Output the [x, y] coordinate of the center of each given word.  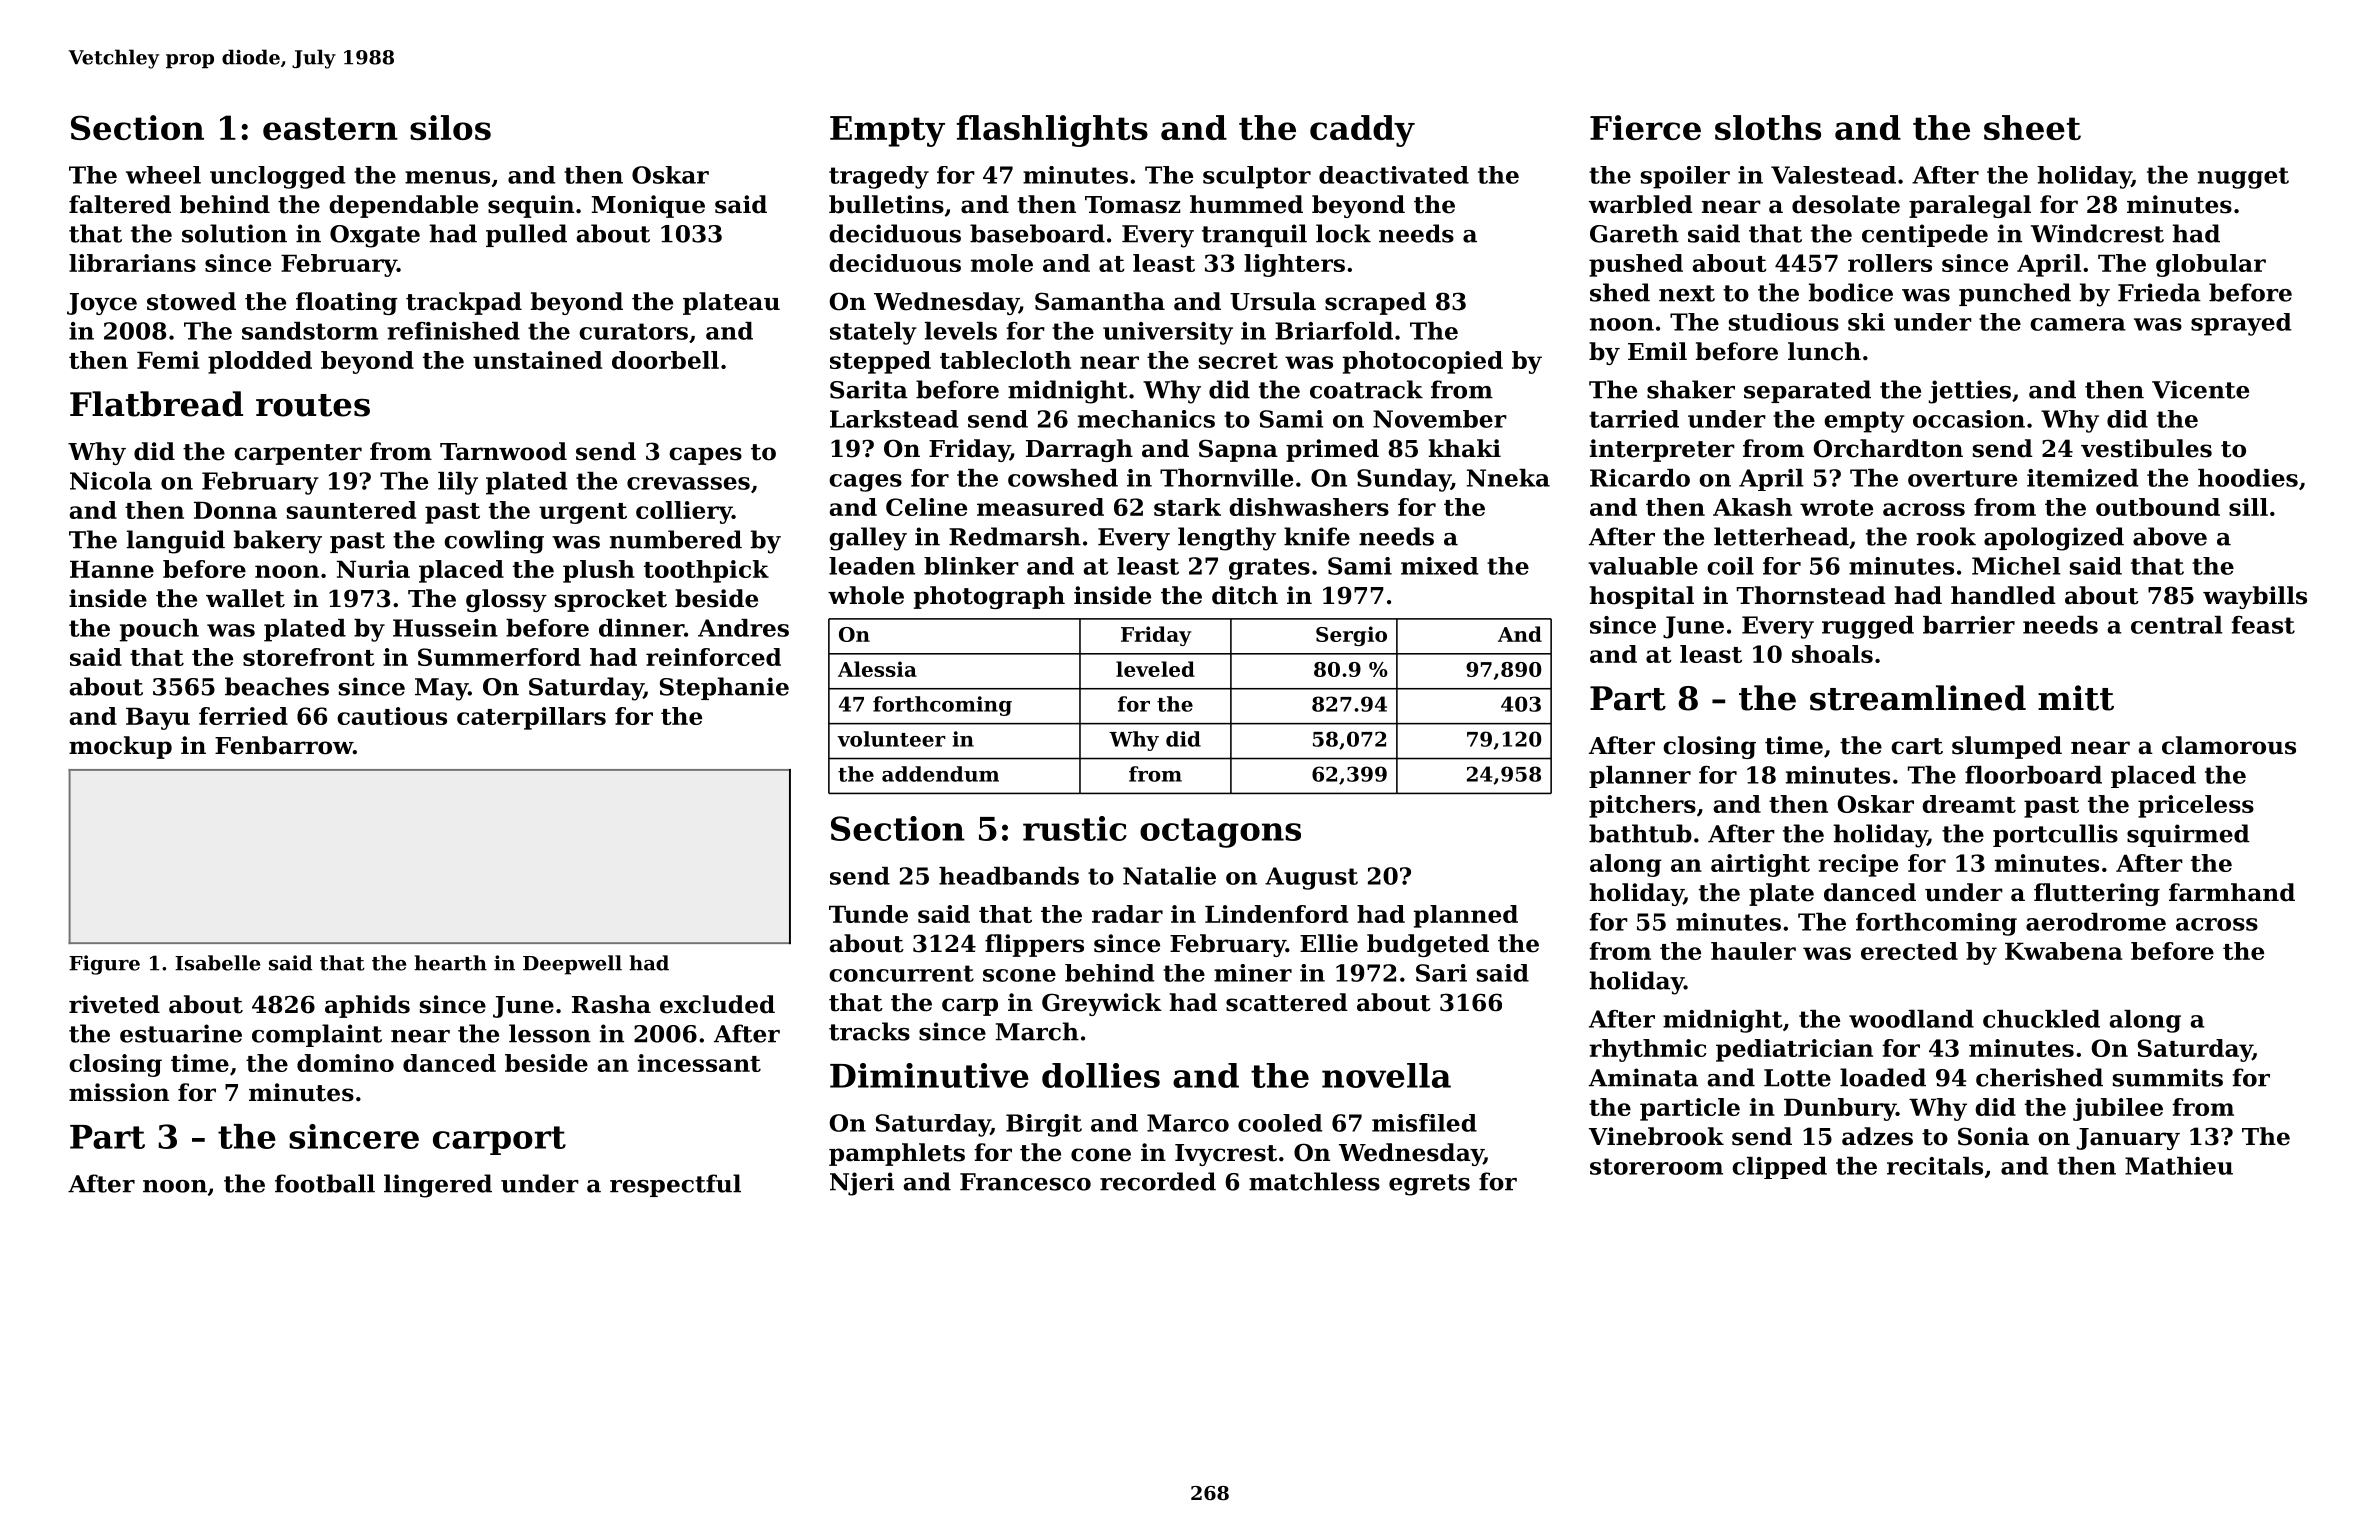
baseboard [1037, 233]
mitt [2076, 698]
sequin [531, 206]
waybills [2255, 597]
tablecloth [1005, 360]
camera [2078, 324]
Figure [104, 965]
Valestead [1833, 175]
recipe [1858, 865]
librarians [132, 263]
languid [176, 542]
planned [1466, 916]
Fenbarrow [284, 745]
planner [1640, 777]
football [325, 1183]
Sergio [1351, 636]
